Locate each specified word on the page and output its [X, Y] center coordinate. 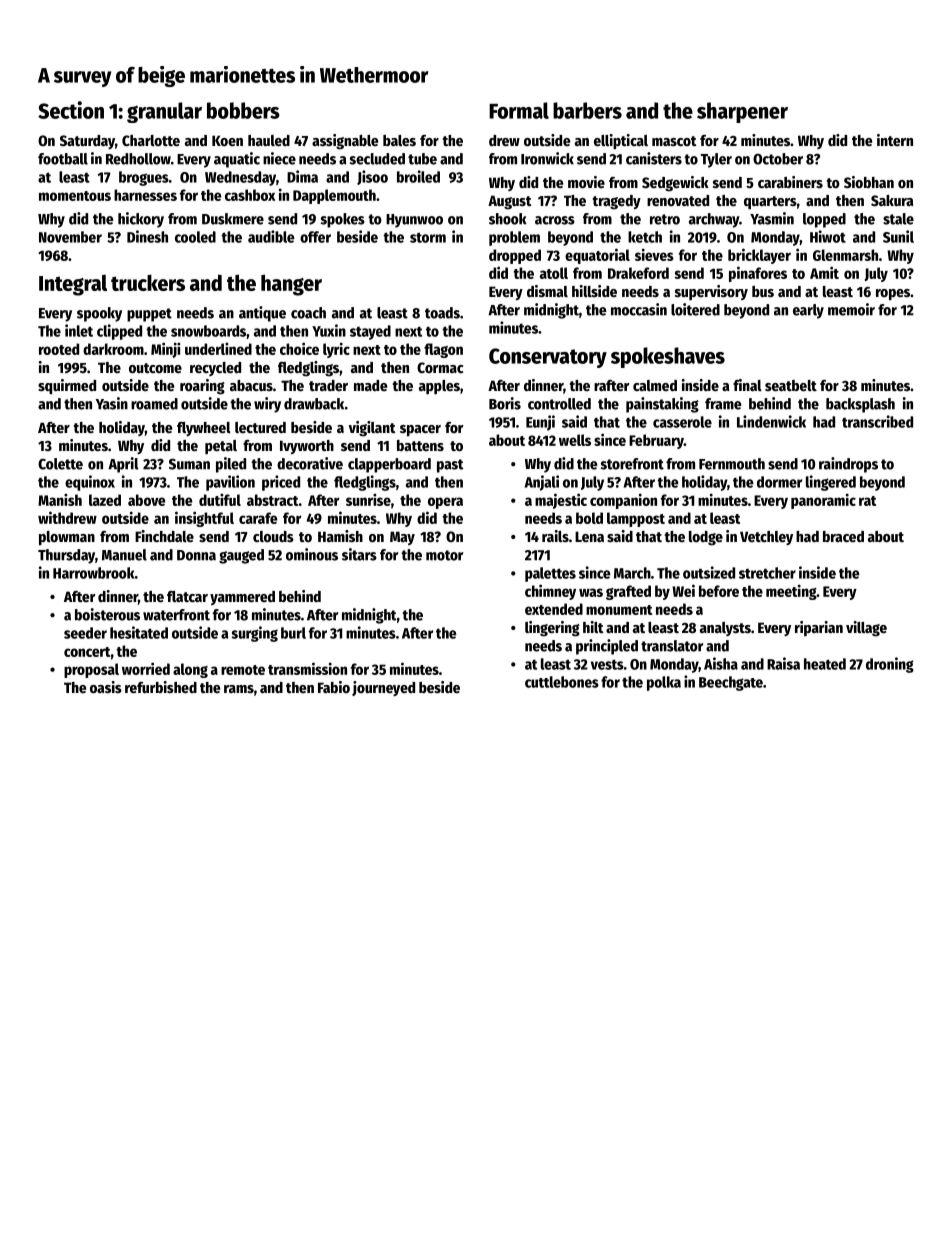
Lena [589, 536]
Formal [519, 110]
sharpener [742, 112]
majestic [561, 501]
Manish [60, 499]
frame [723, 404]
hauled [269, 140]
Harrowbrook [94, 573]
